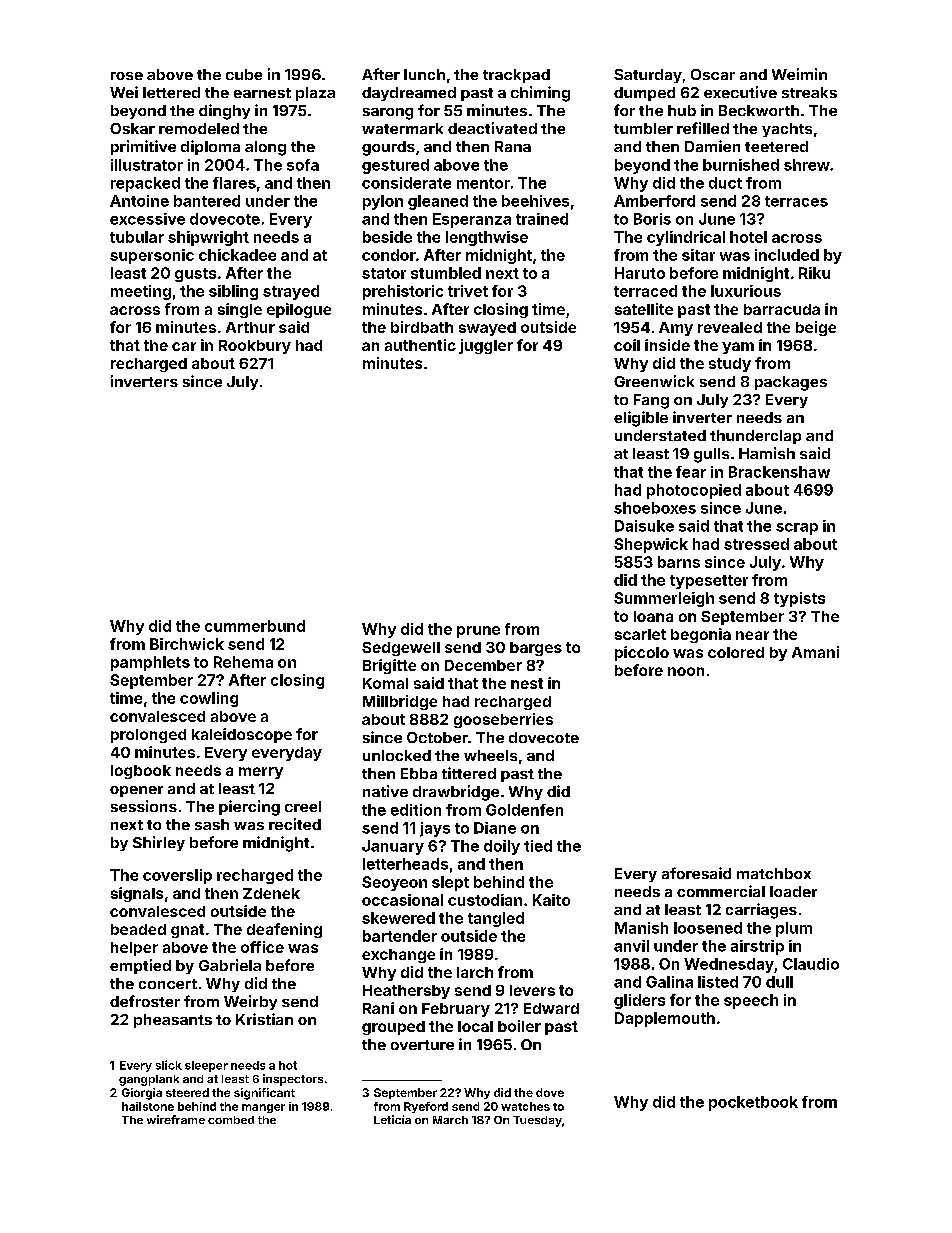  Describe the element at coordinates (686, 671) in the document. I see `noon` at that location.
